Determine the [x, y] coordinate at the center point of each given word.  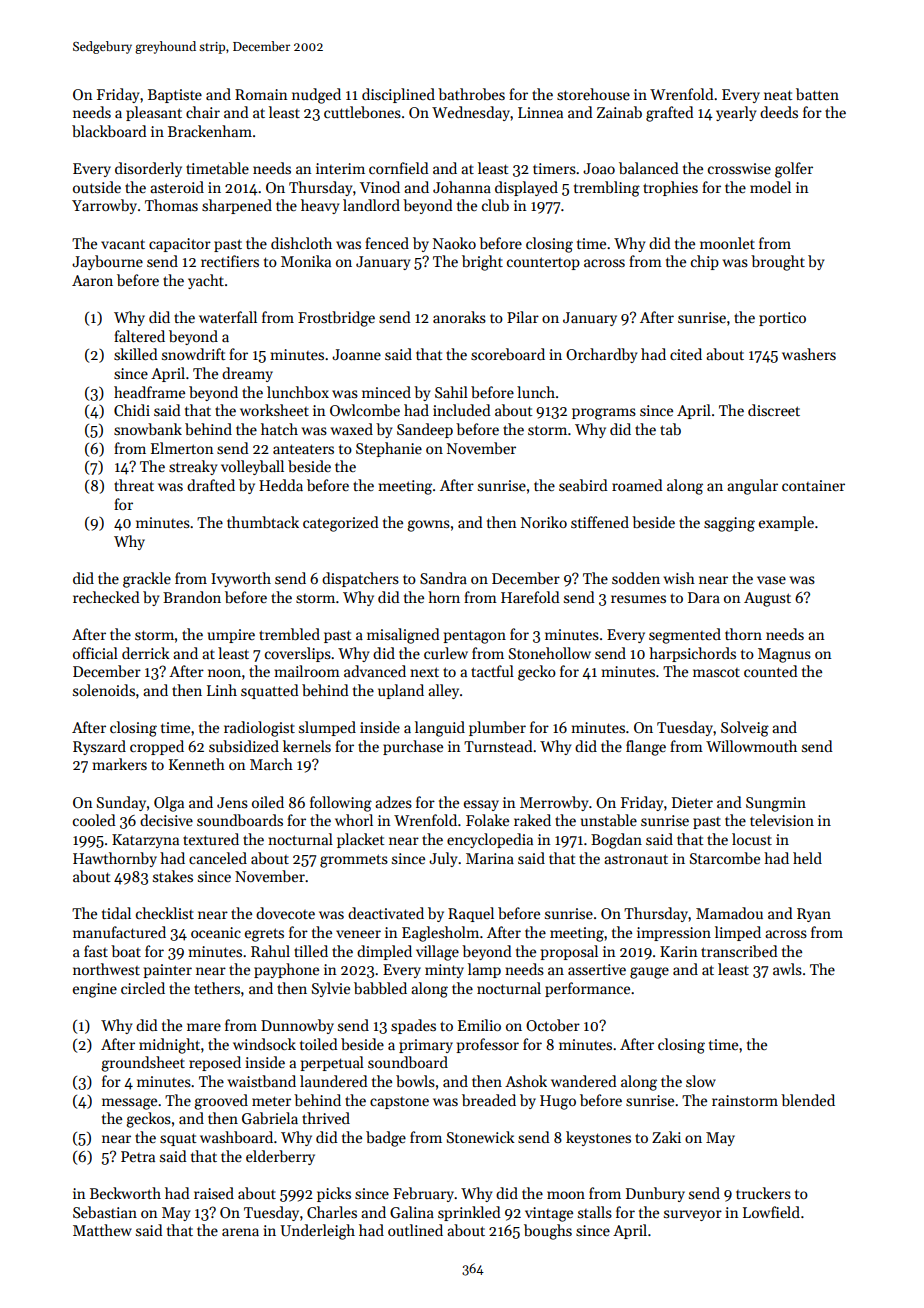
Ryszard [99, 747]
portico [782, 319]
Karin [679, 951]
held [807, 858]
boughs [548, 1232]
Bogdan [616, 841]
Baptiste [175, 96]
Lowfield [771, 1212]
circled [143, 988]
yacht [206, 281]
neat [778, 95]
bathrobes [471, 94]
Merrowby [554, 803]
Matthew [102, 1230]
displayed [526, 188]
